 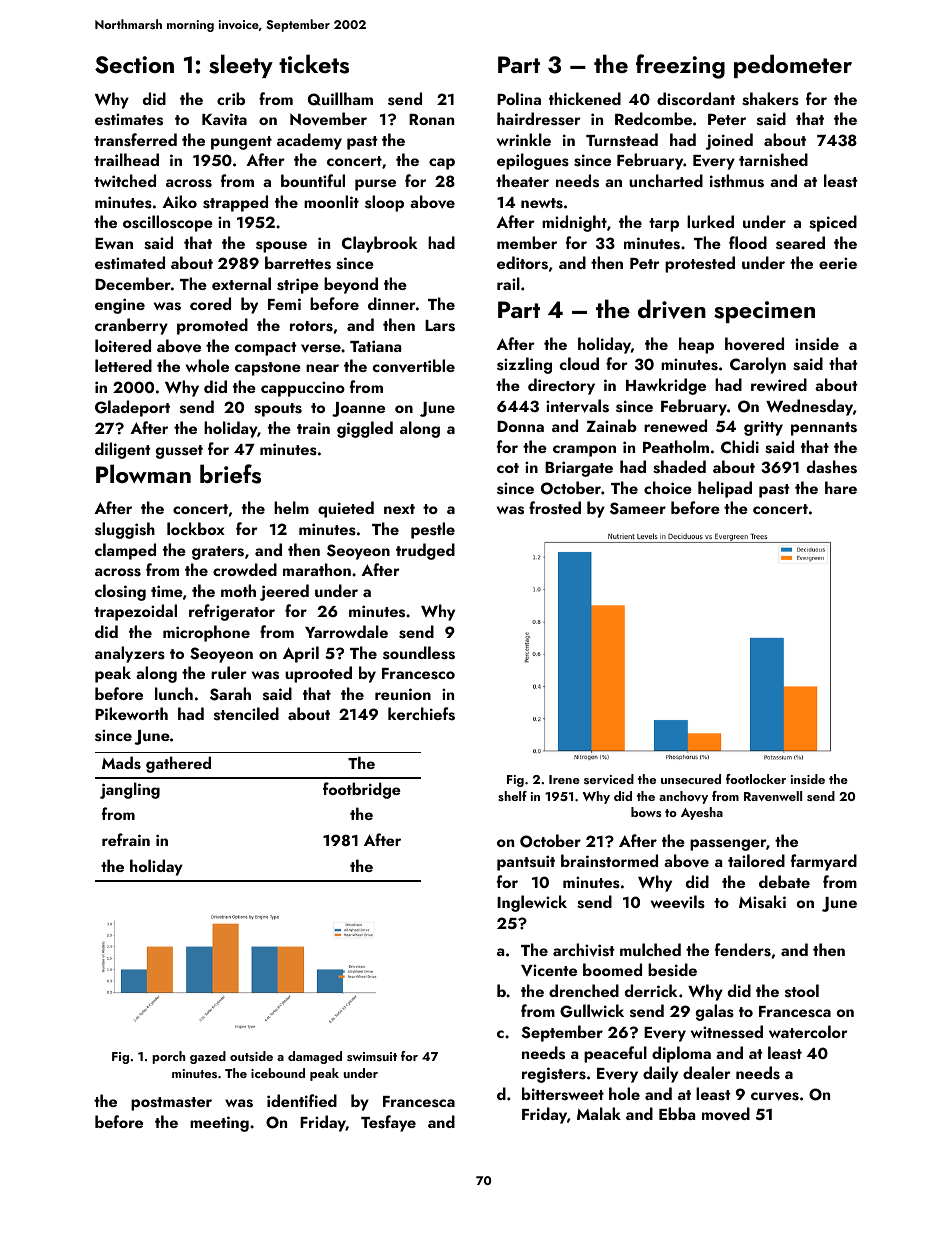 What do you see at coordinates (522, 180) in the screenshot?
I see `theater` at bounding box center [522, 180].
